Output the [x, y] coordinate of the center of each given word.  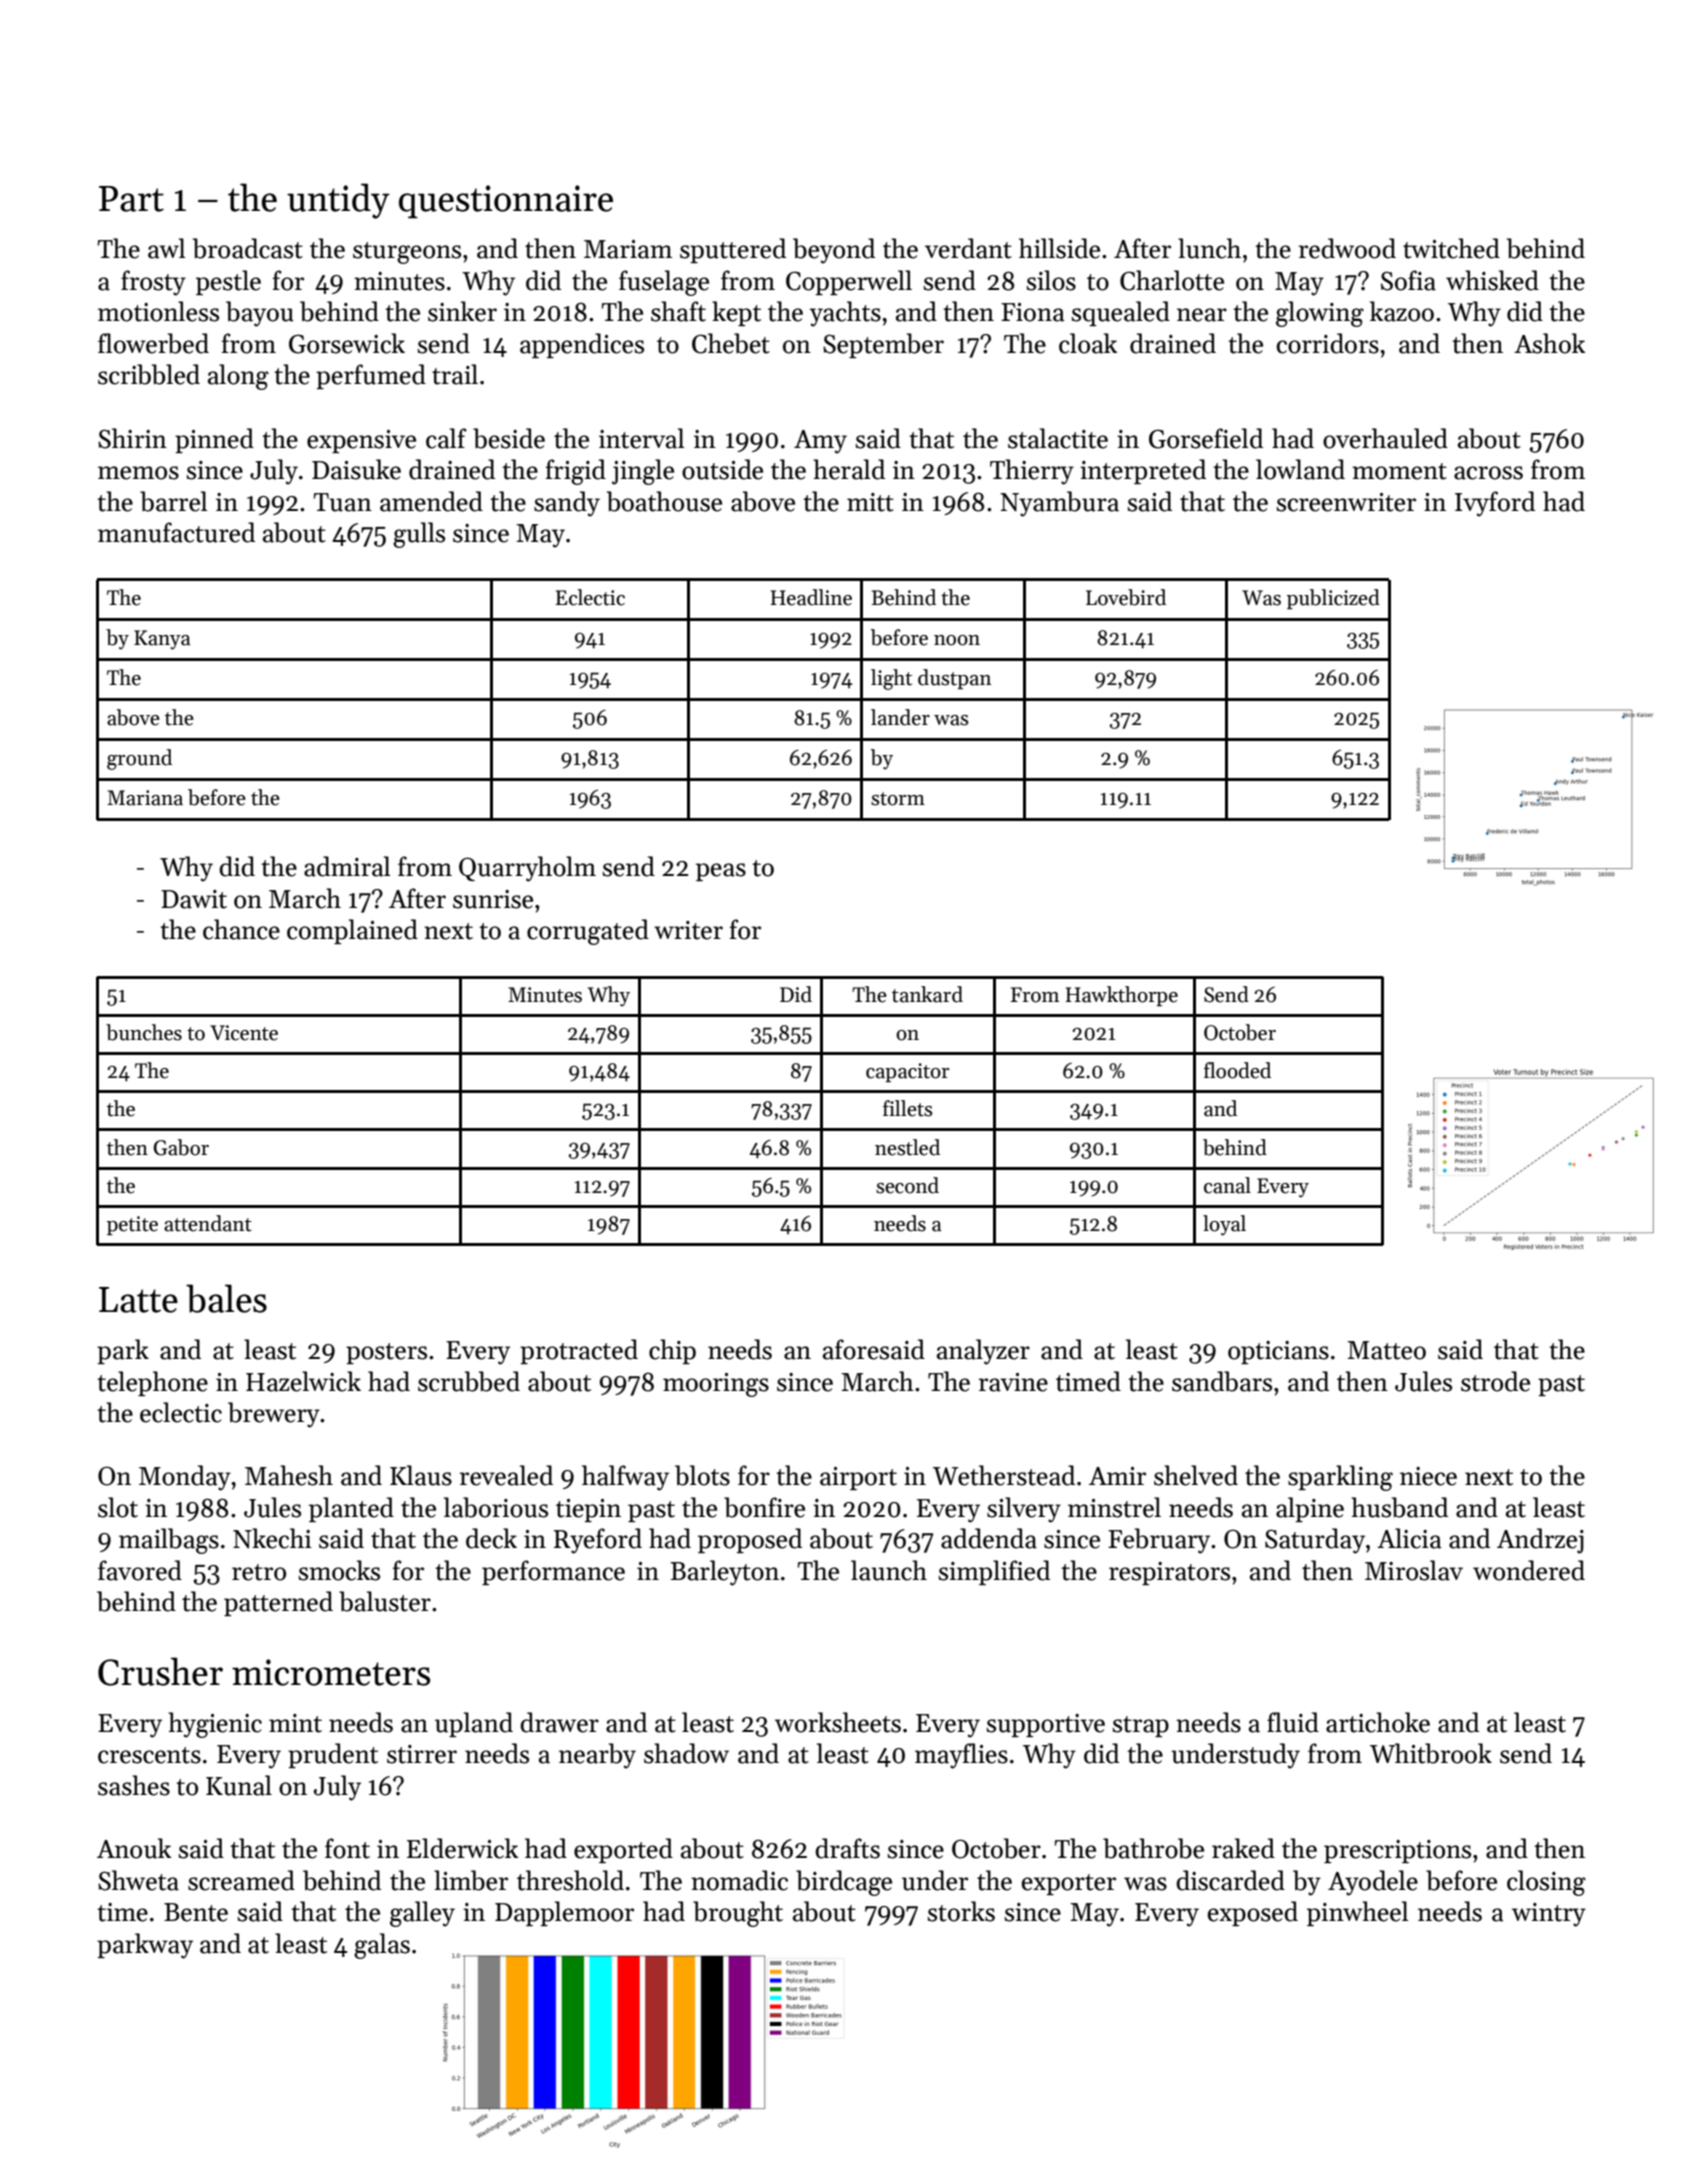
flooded [1237, 1070]
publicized [1333, 599]
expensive [361, 441]
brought [738, 1914]
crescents [149, 1755]
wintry [1549, 1915]
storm [898, 799]
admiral [347, 866]
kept [736, 313]
